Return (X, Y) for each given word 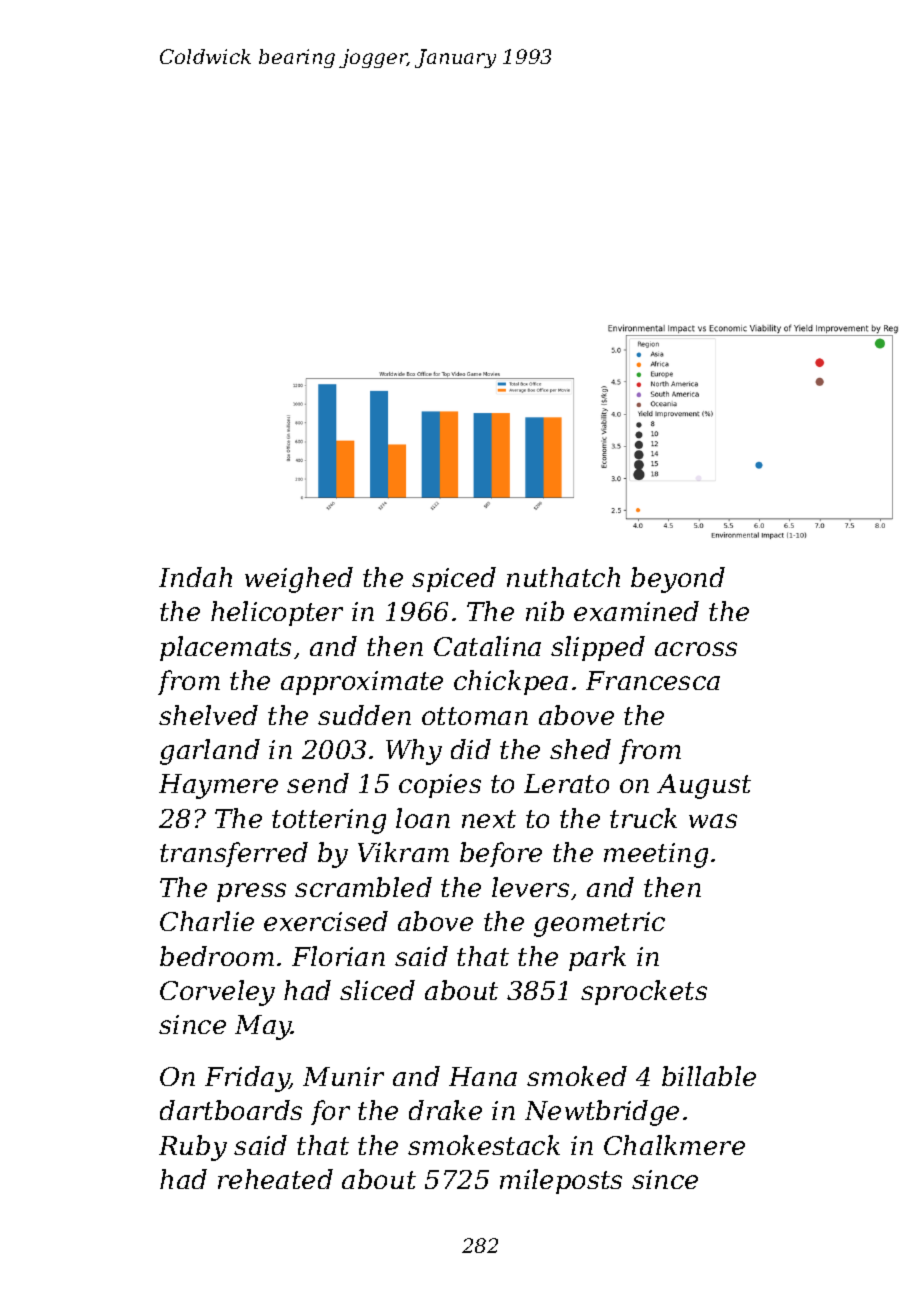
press (251, 892)
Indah (195, 577)
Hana (483, 1076)
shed (580, 749)
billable (709, 1076)
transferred (234, 854)
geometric (599, 924)
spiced (454, 579)
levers (530, 887)
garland (210, 752)
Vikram (403, 852)
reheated (275, 1179)
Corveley (217, 993)
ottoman (475, 716)
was (713, 821)
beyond (678, 580)
